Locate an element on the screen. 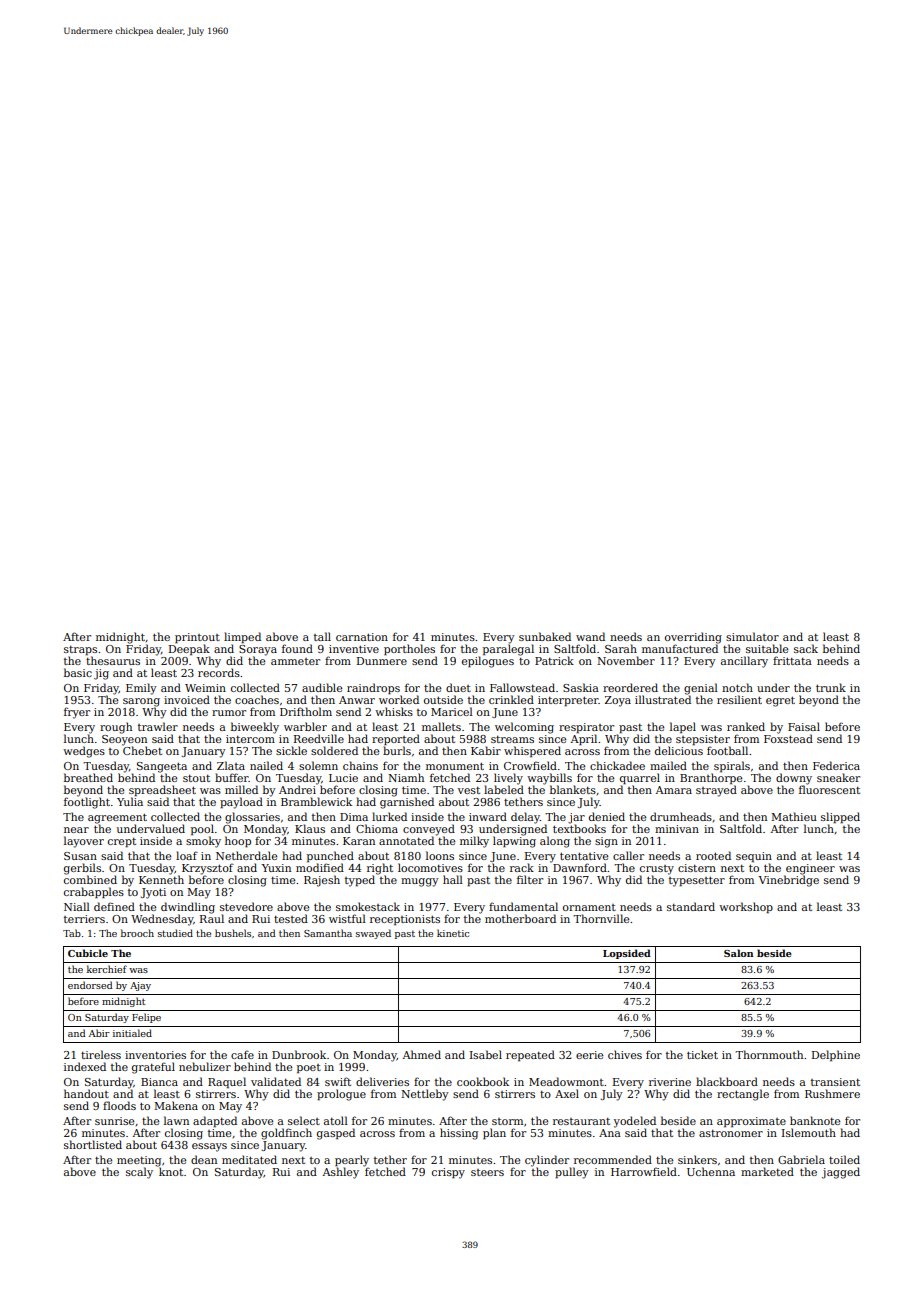 This screenshot has width=924, height=1308. straps is located at coordinates (80, 650).
